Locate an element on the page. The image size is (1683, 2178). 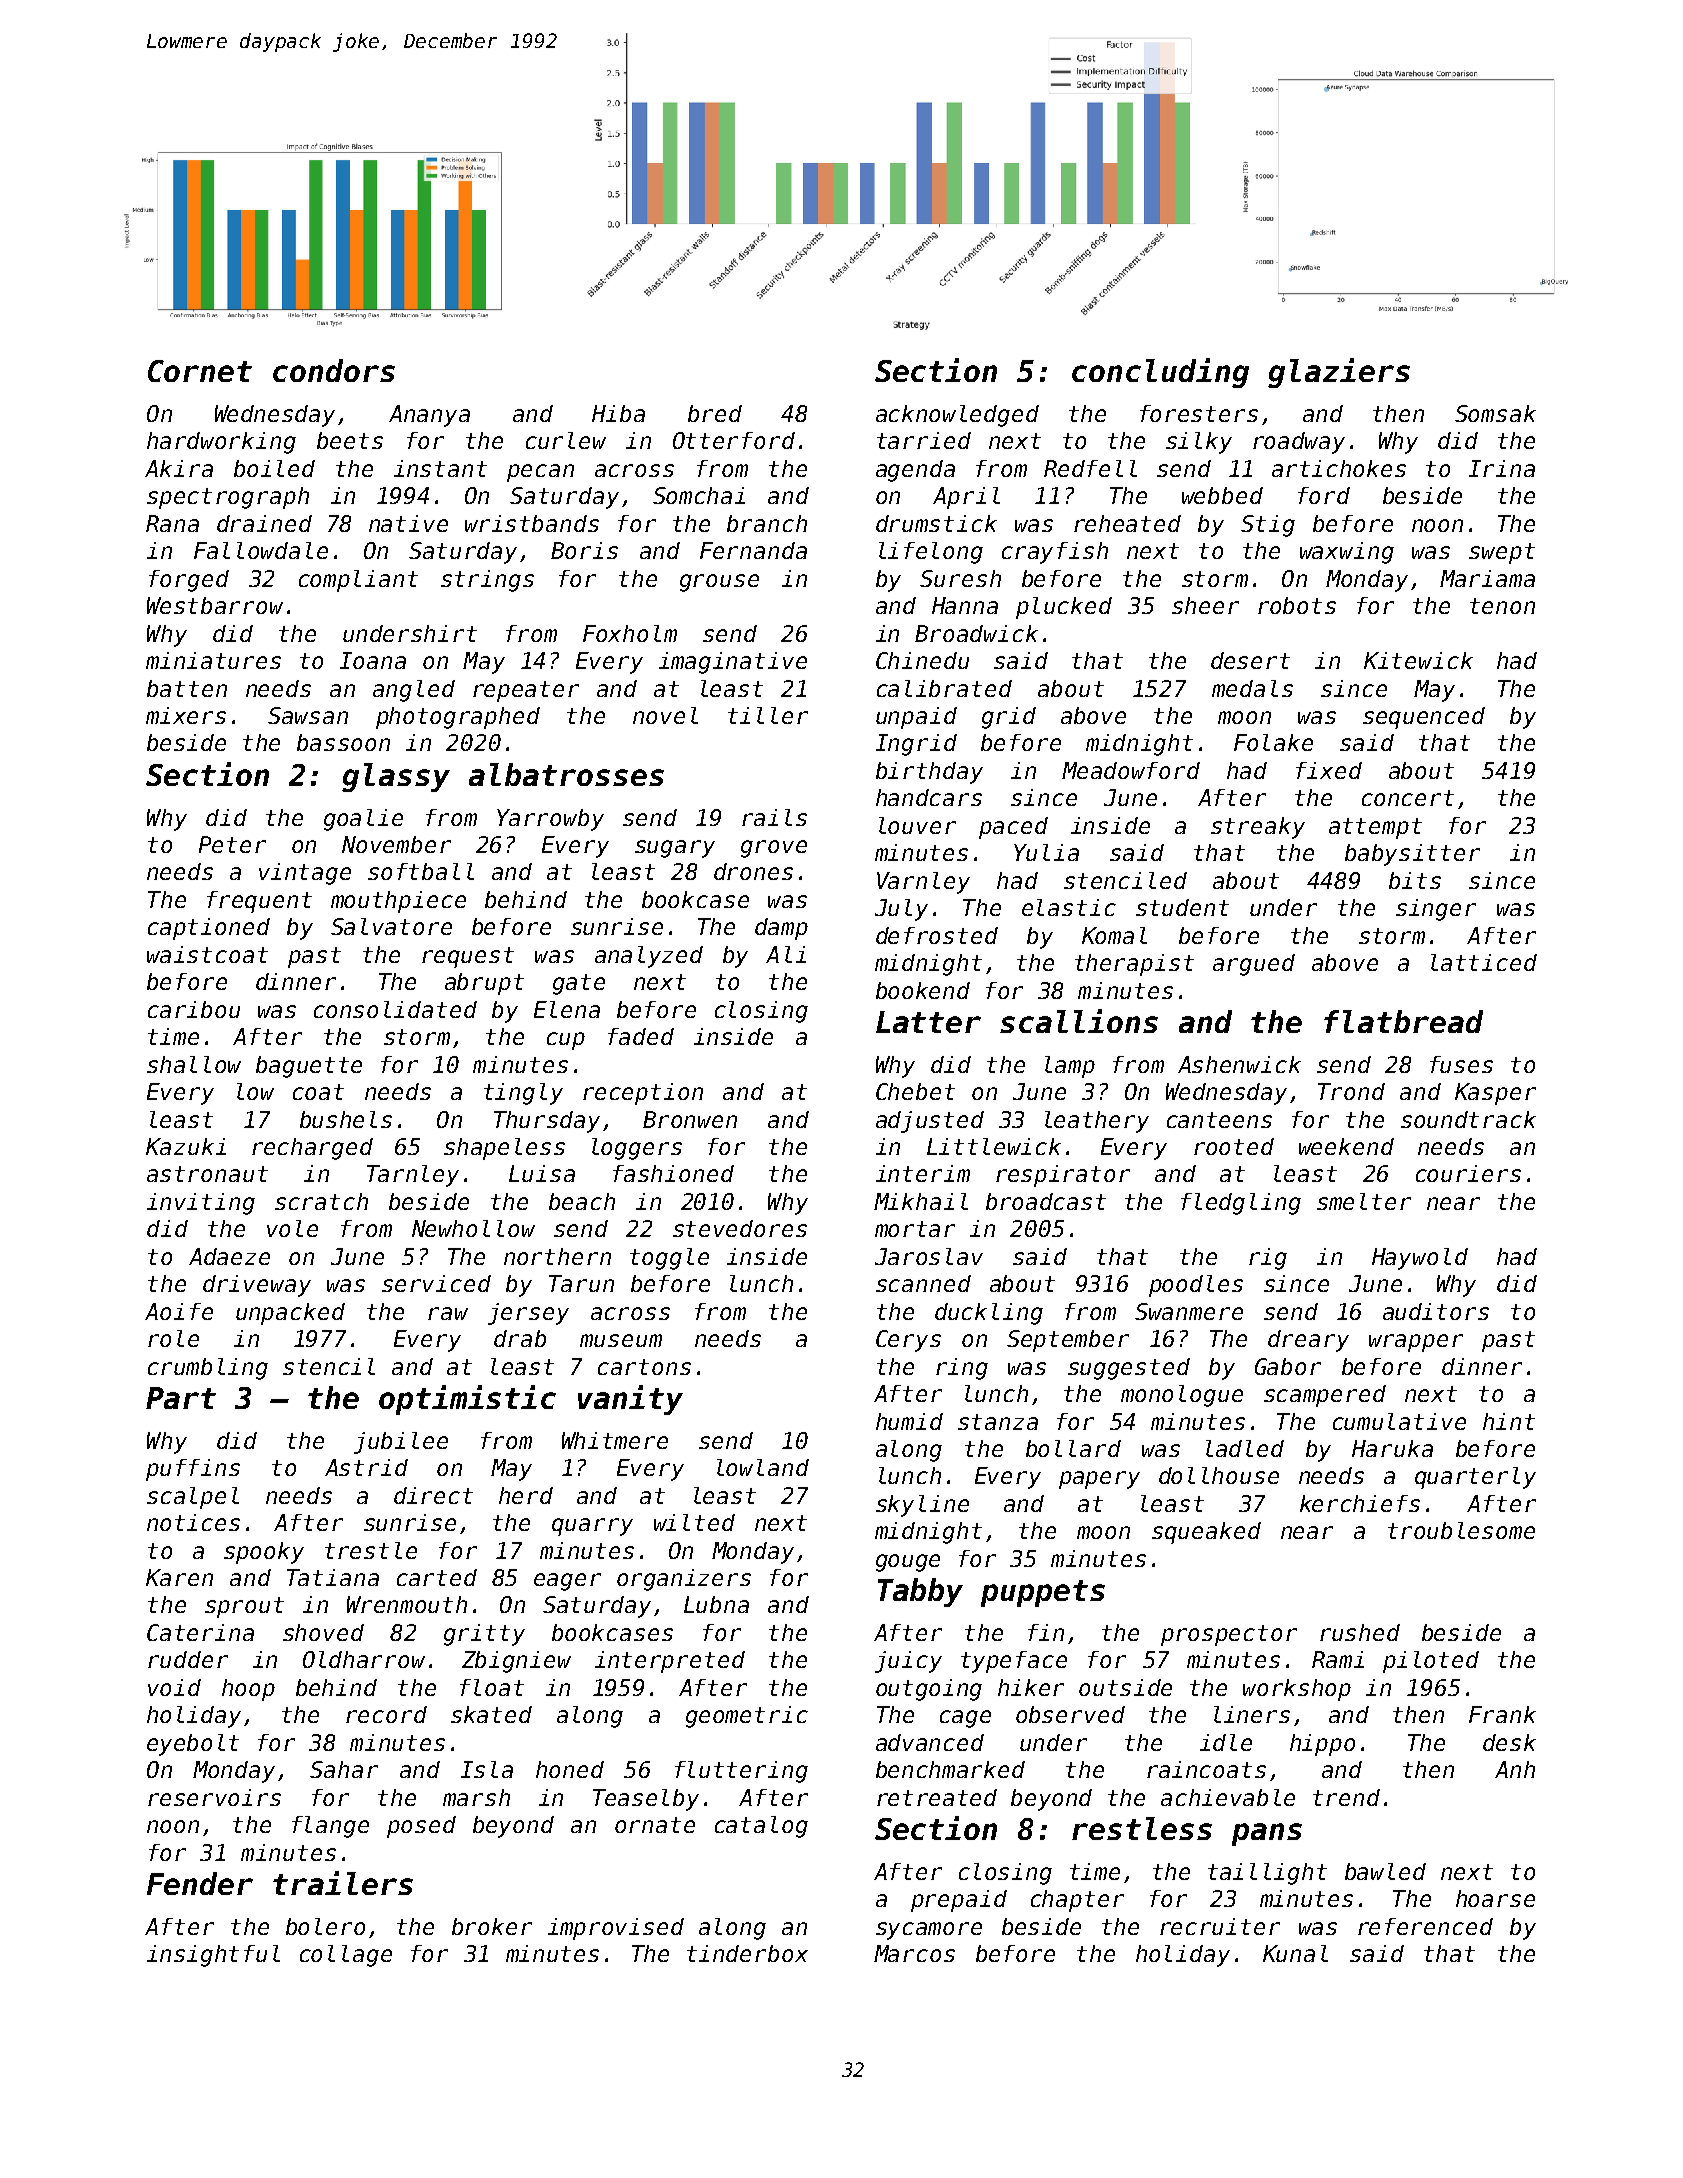
reception is located at coordinates (643, 1094).
